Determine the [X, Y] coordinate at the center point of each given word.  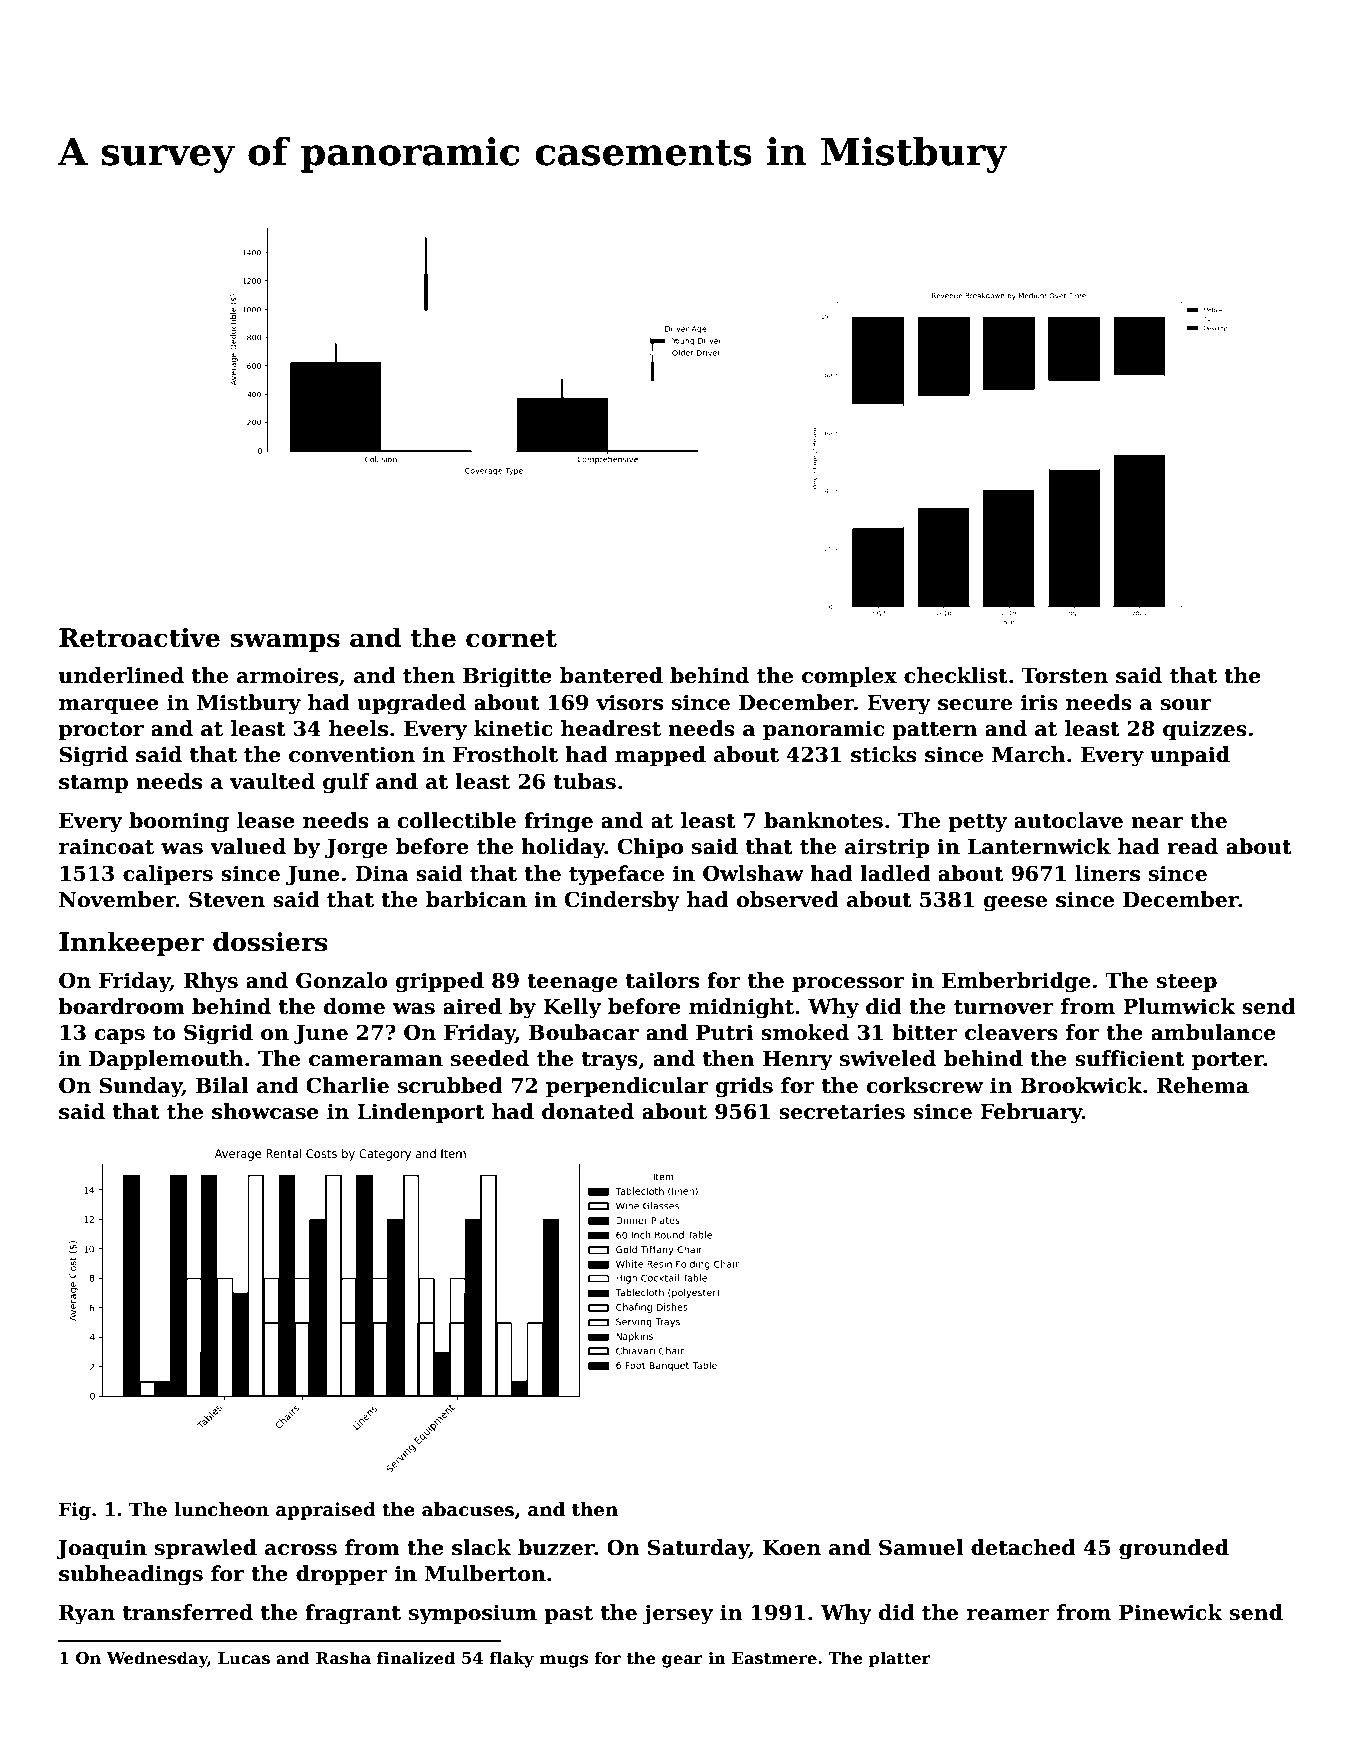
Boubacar [584, 1032]
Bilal [222, 1085]
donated [588, 1111]
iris [1039, 702]
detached [1023, 1547]
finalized [416, 1657]
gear [682, 1661]
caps [120, 1036]
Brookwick [1081, 1085]
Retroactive [139, 638]
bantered [611, 675]
